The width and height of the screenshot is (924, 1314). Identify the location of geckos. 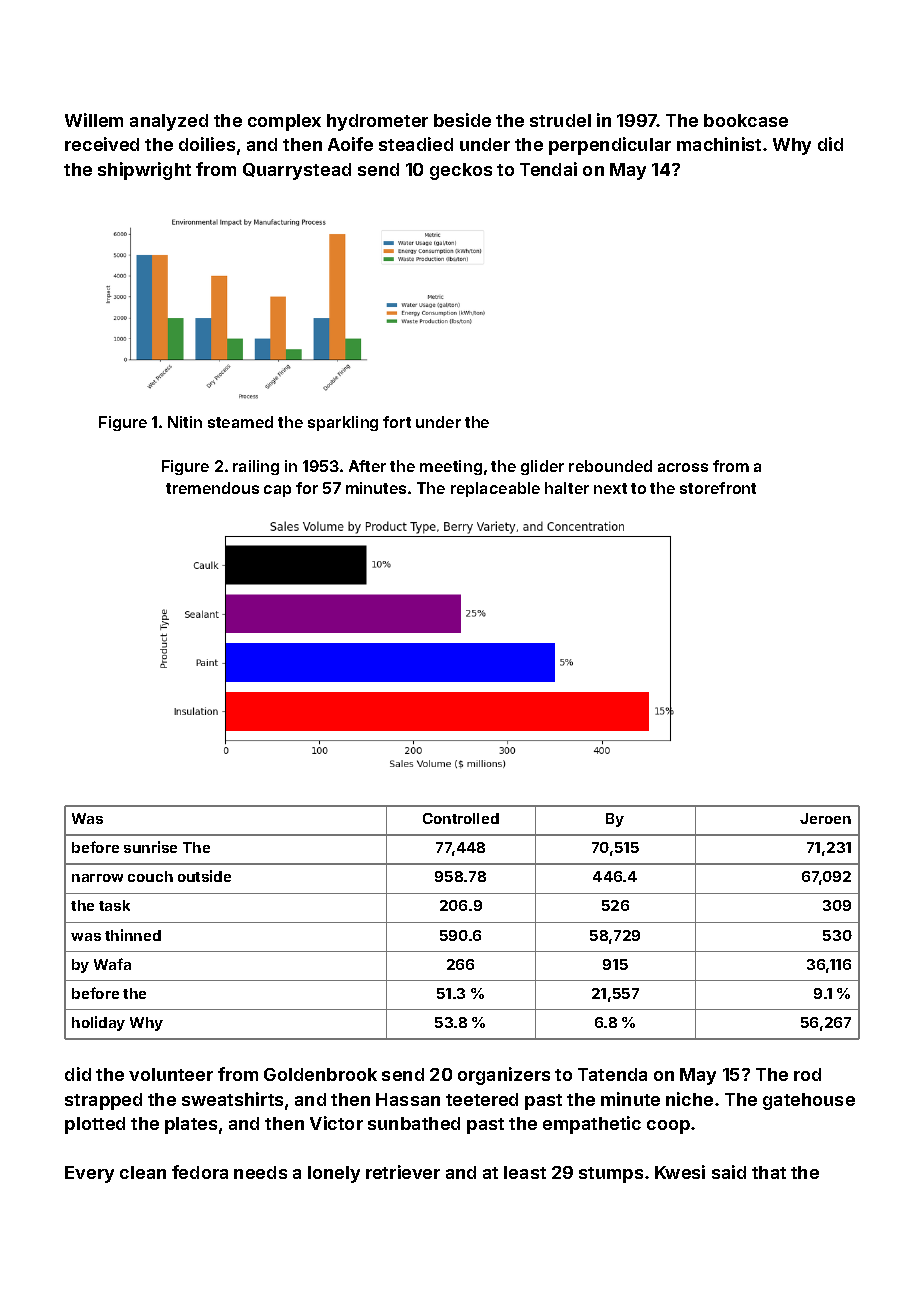
(461, 171).
